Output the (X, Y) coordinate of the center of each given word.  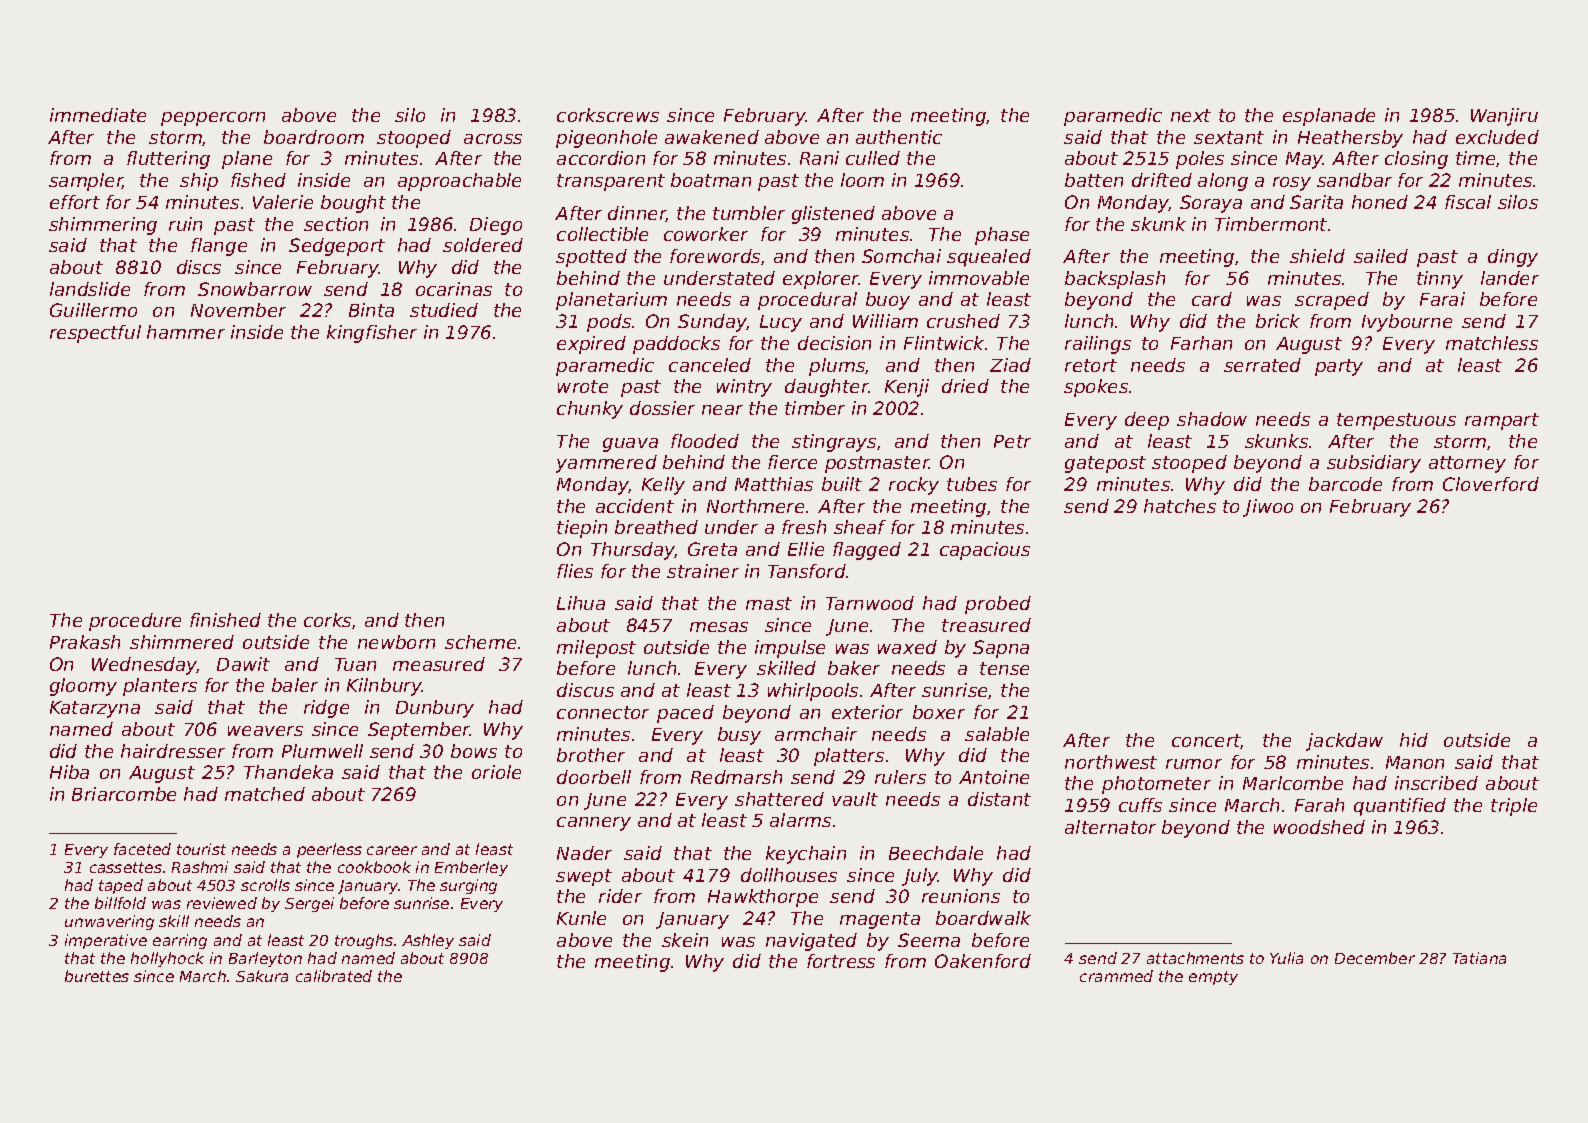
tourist (201, 849)
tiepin (582, 529)
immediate (98, 115)
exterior (867, 712)
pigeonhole (606, 139)
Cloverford (1491, 484)
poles (1200, 160)
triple (1514, 807)
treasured (986, 625)
